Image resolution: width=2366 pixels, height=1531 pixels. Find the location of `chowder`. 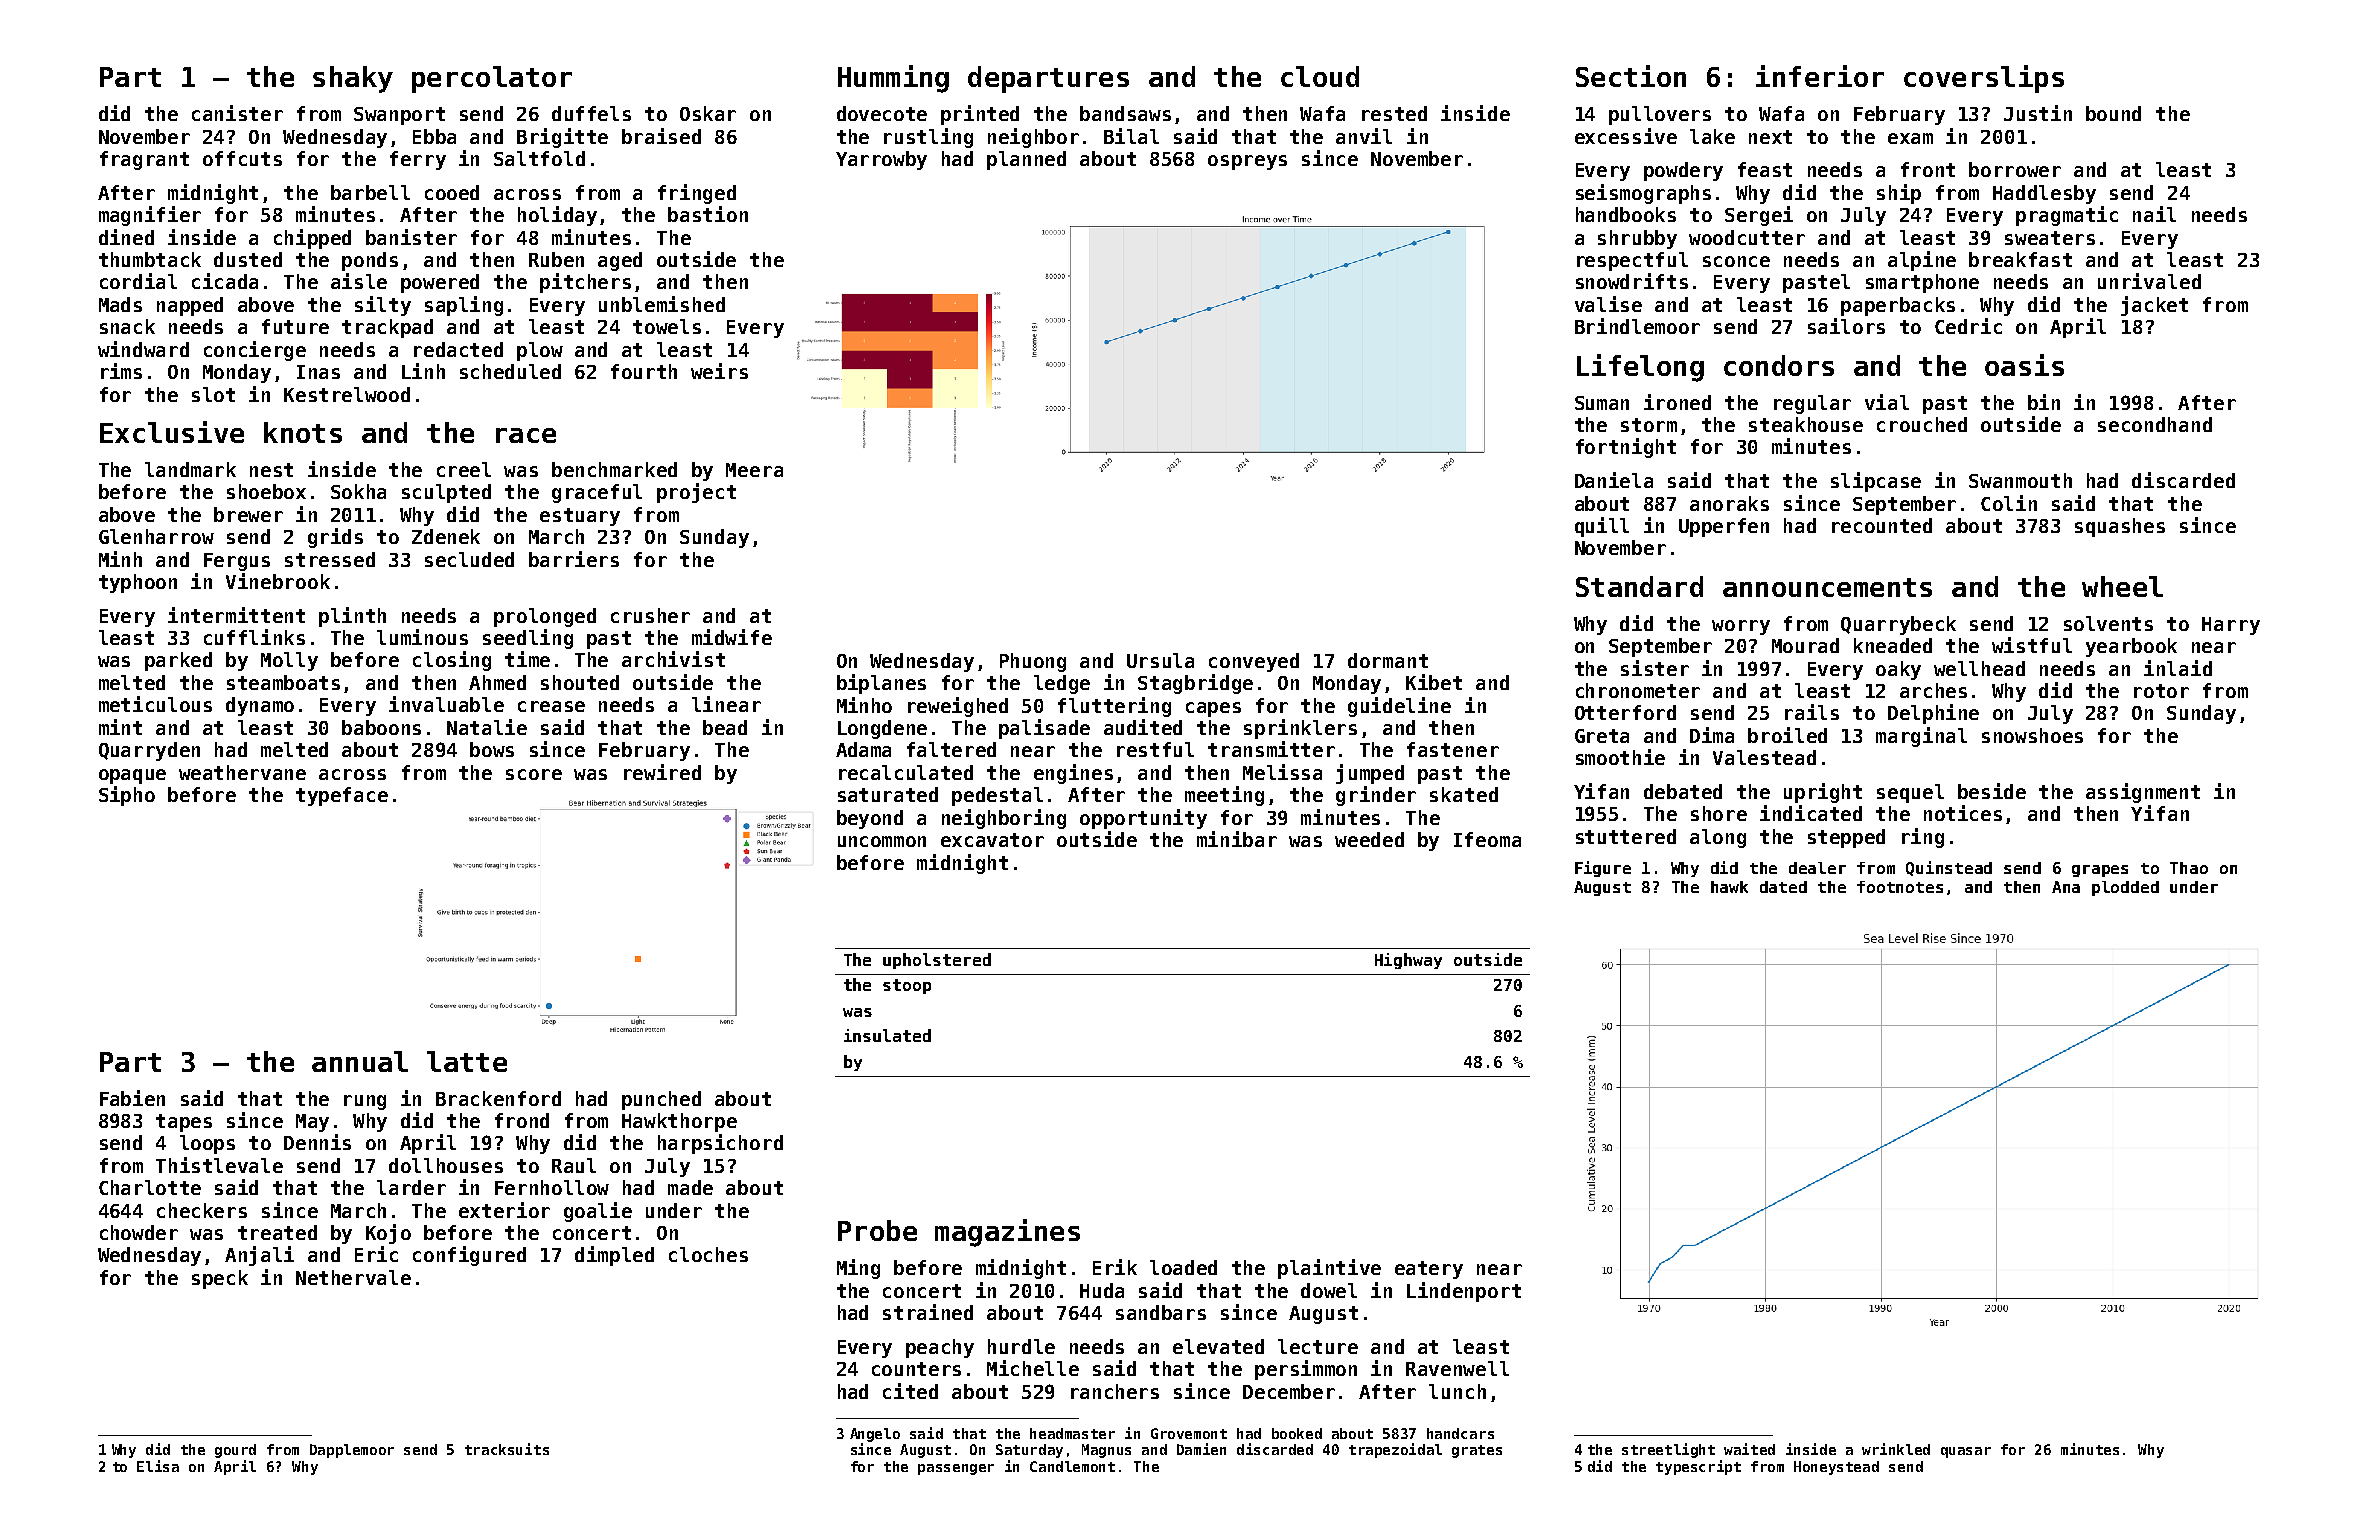

chowder is located at coordinates (139, 1232).
